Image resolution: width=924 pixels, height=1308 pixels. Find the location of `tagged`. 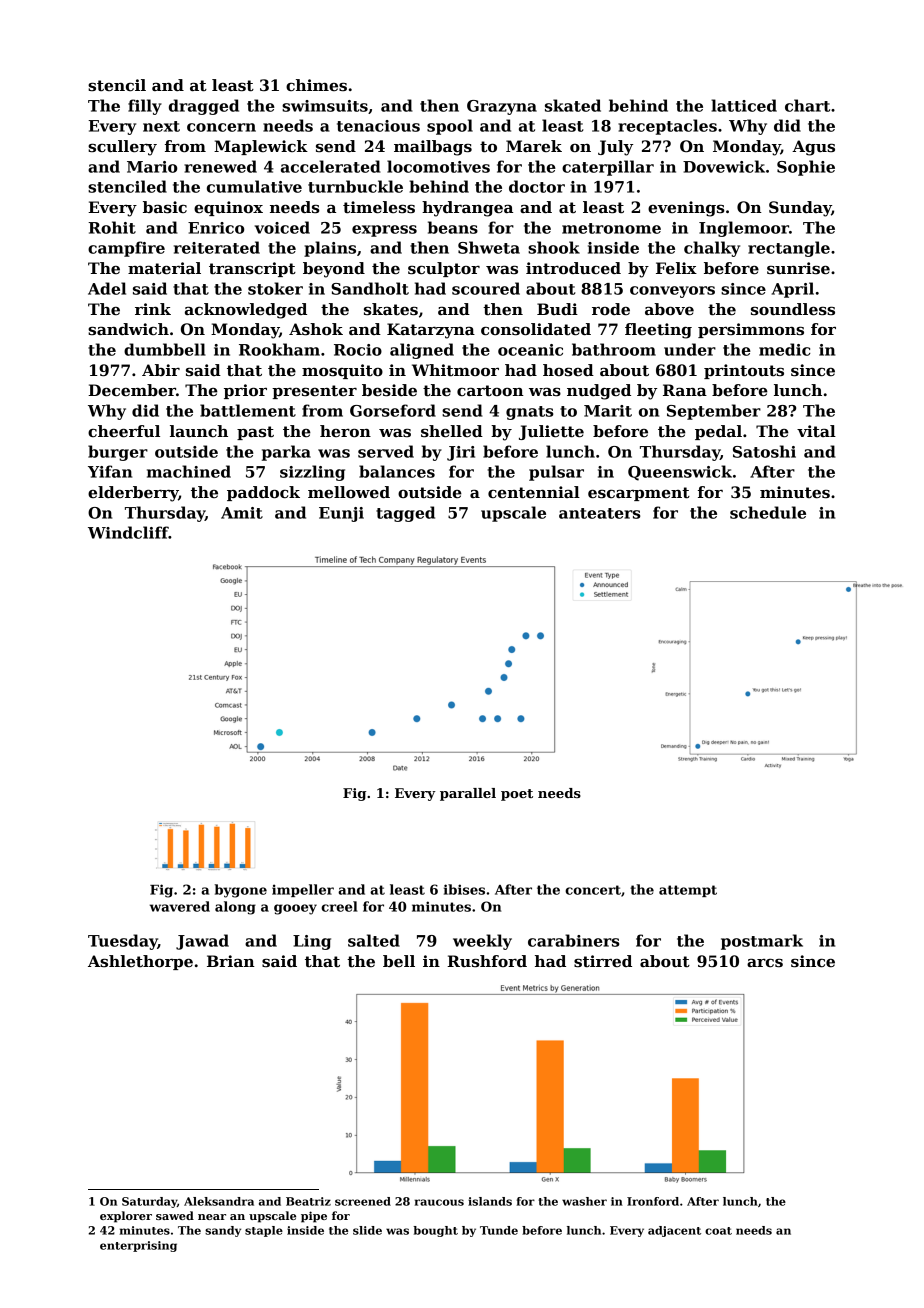

tagged is located at coordinates (405, 514).
